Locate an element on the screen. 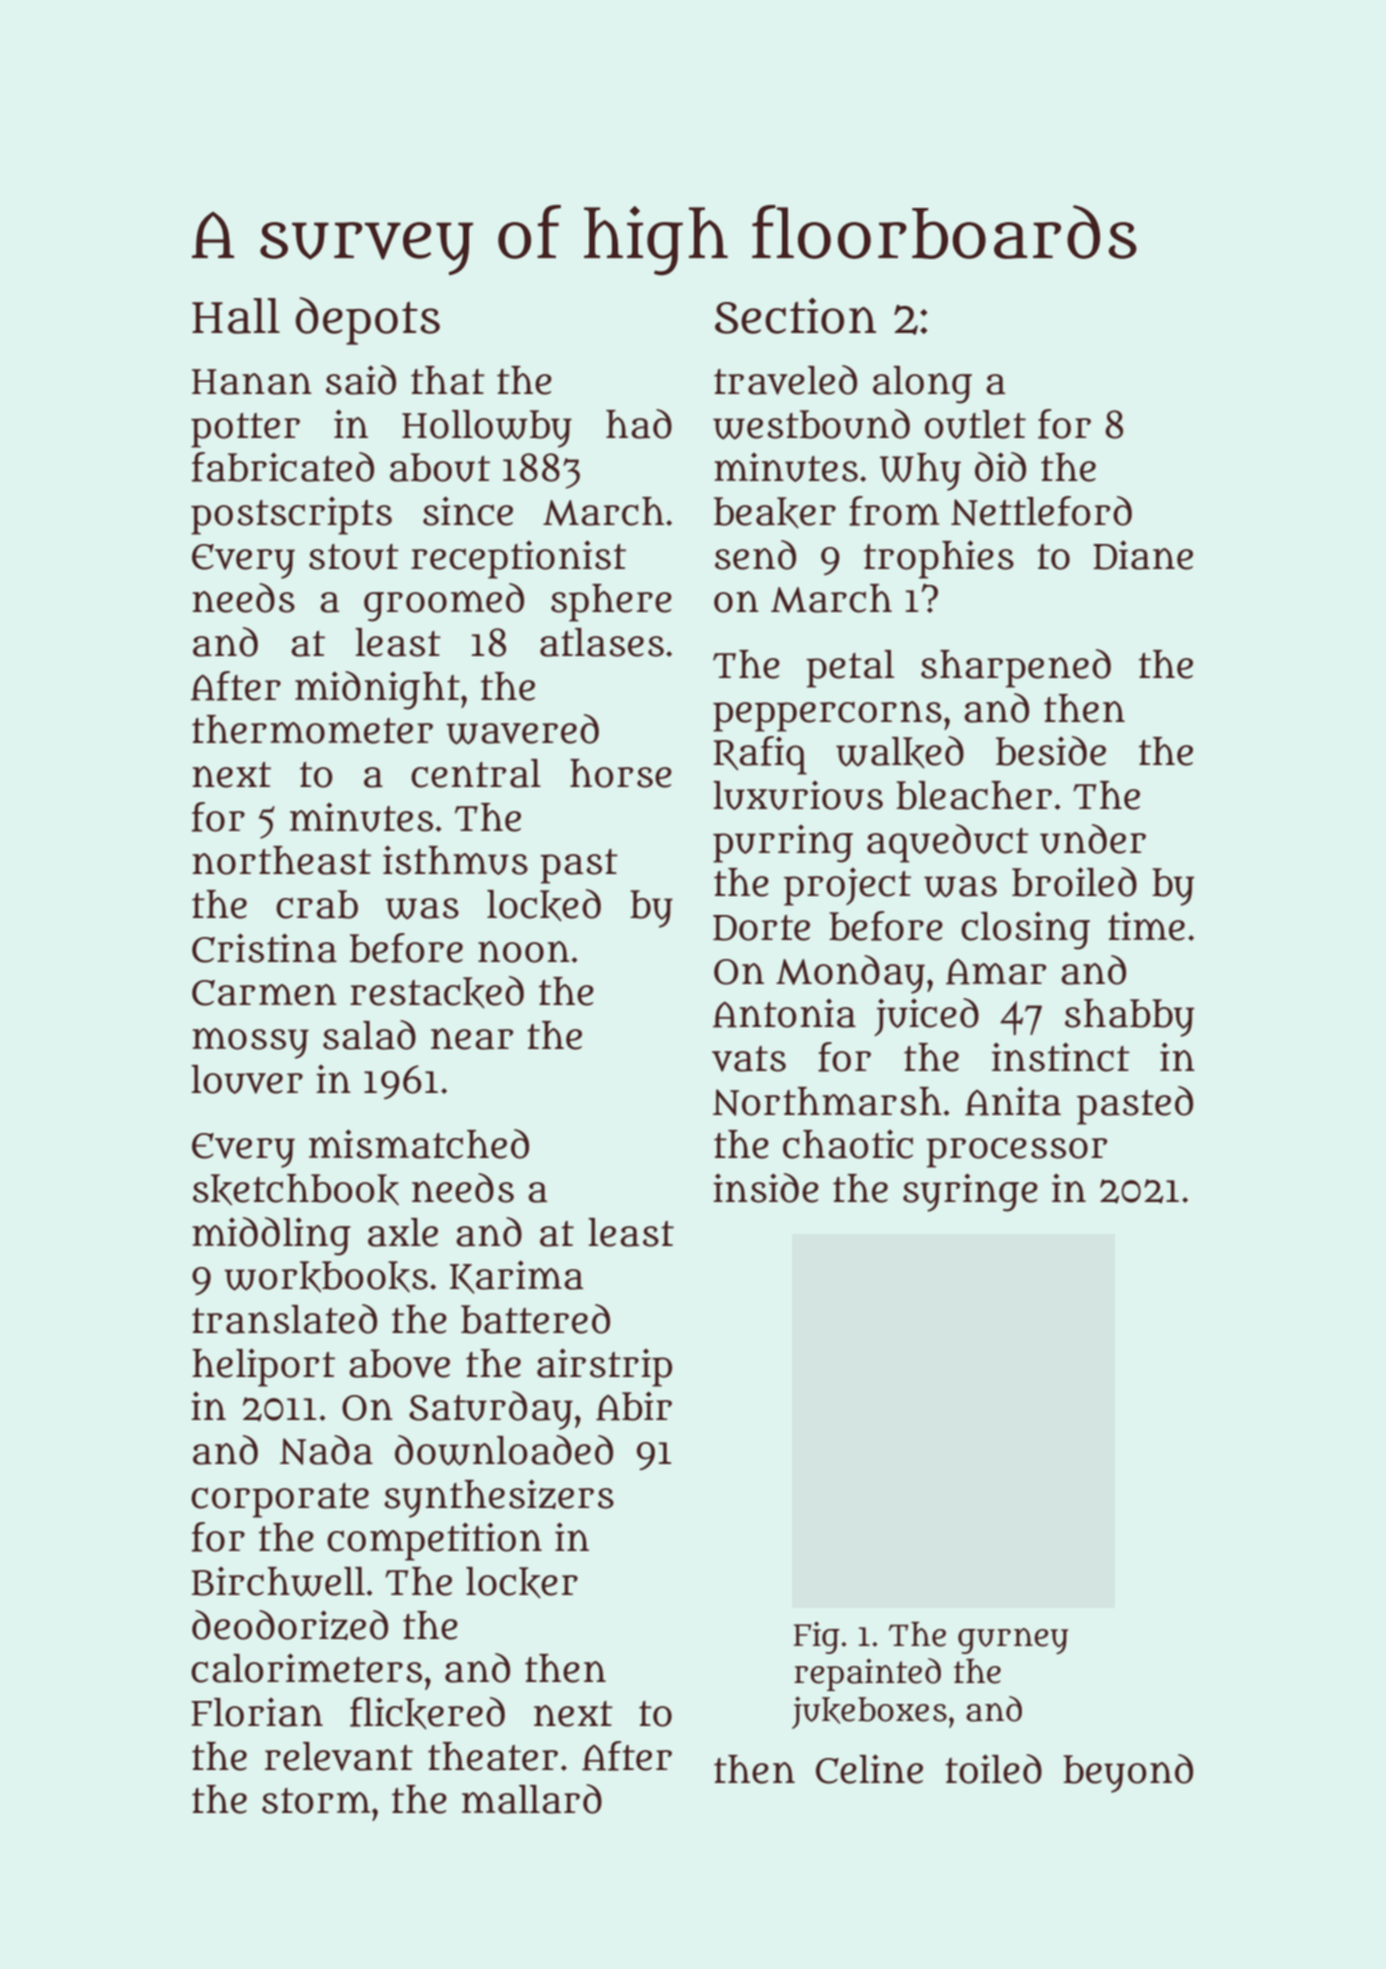 This screenshot has height=1969, width=1386. depots is located at coordinates (367, 321).
